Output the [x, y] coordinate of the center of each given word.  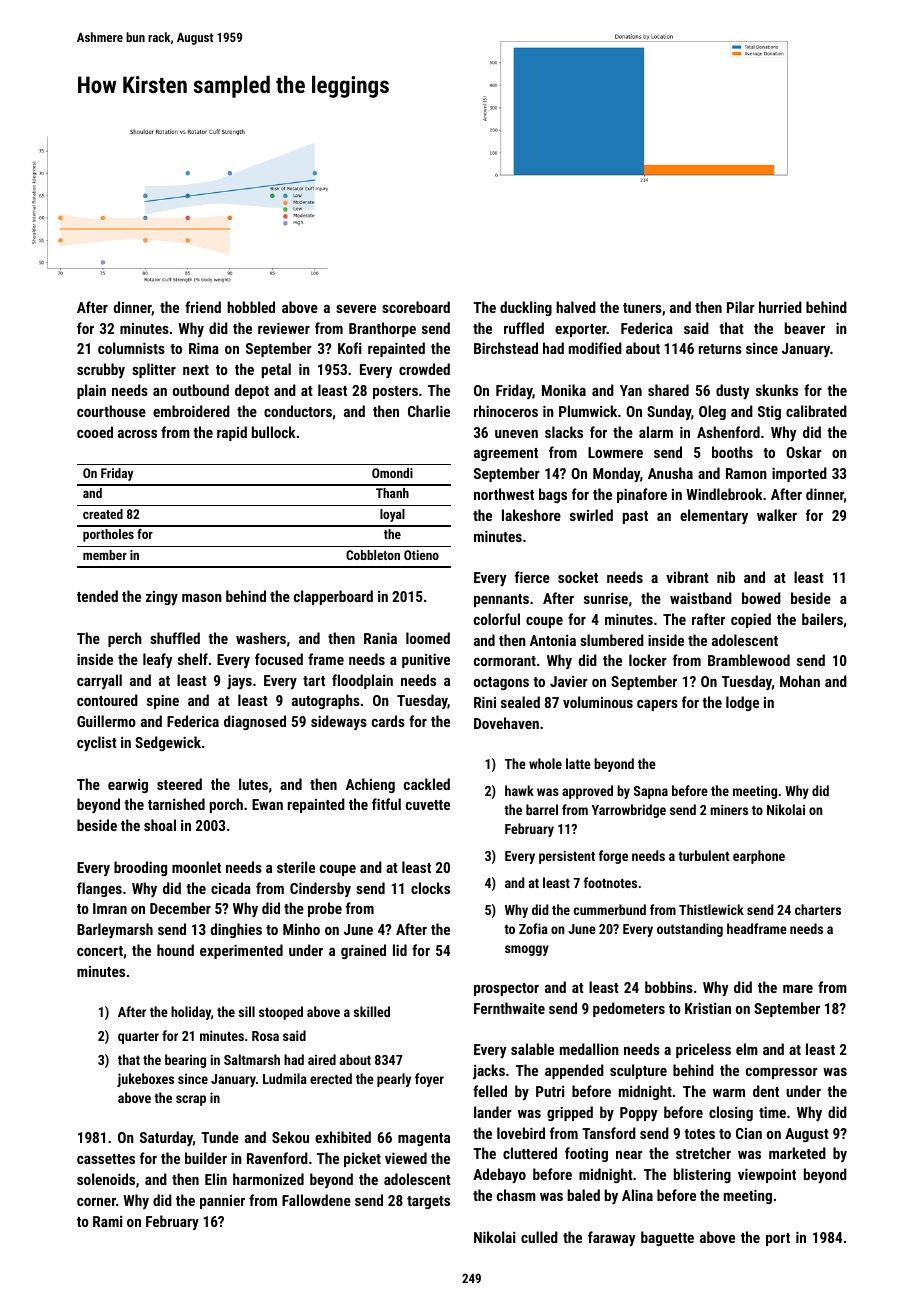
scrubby [101, 370]
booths [732, 452]
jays [239, 681]
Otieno [421, 555]
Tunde [220, 1137]
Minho [301, 929]
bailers [822, 619]
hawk [519, 790]
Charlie [429, 411]
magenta [424, 1139]
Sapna [651, 792]
